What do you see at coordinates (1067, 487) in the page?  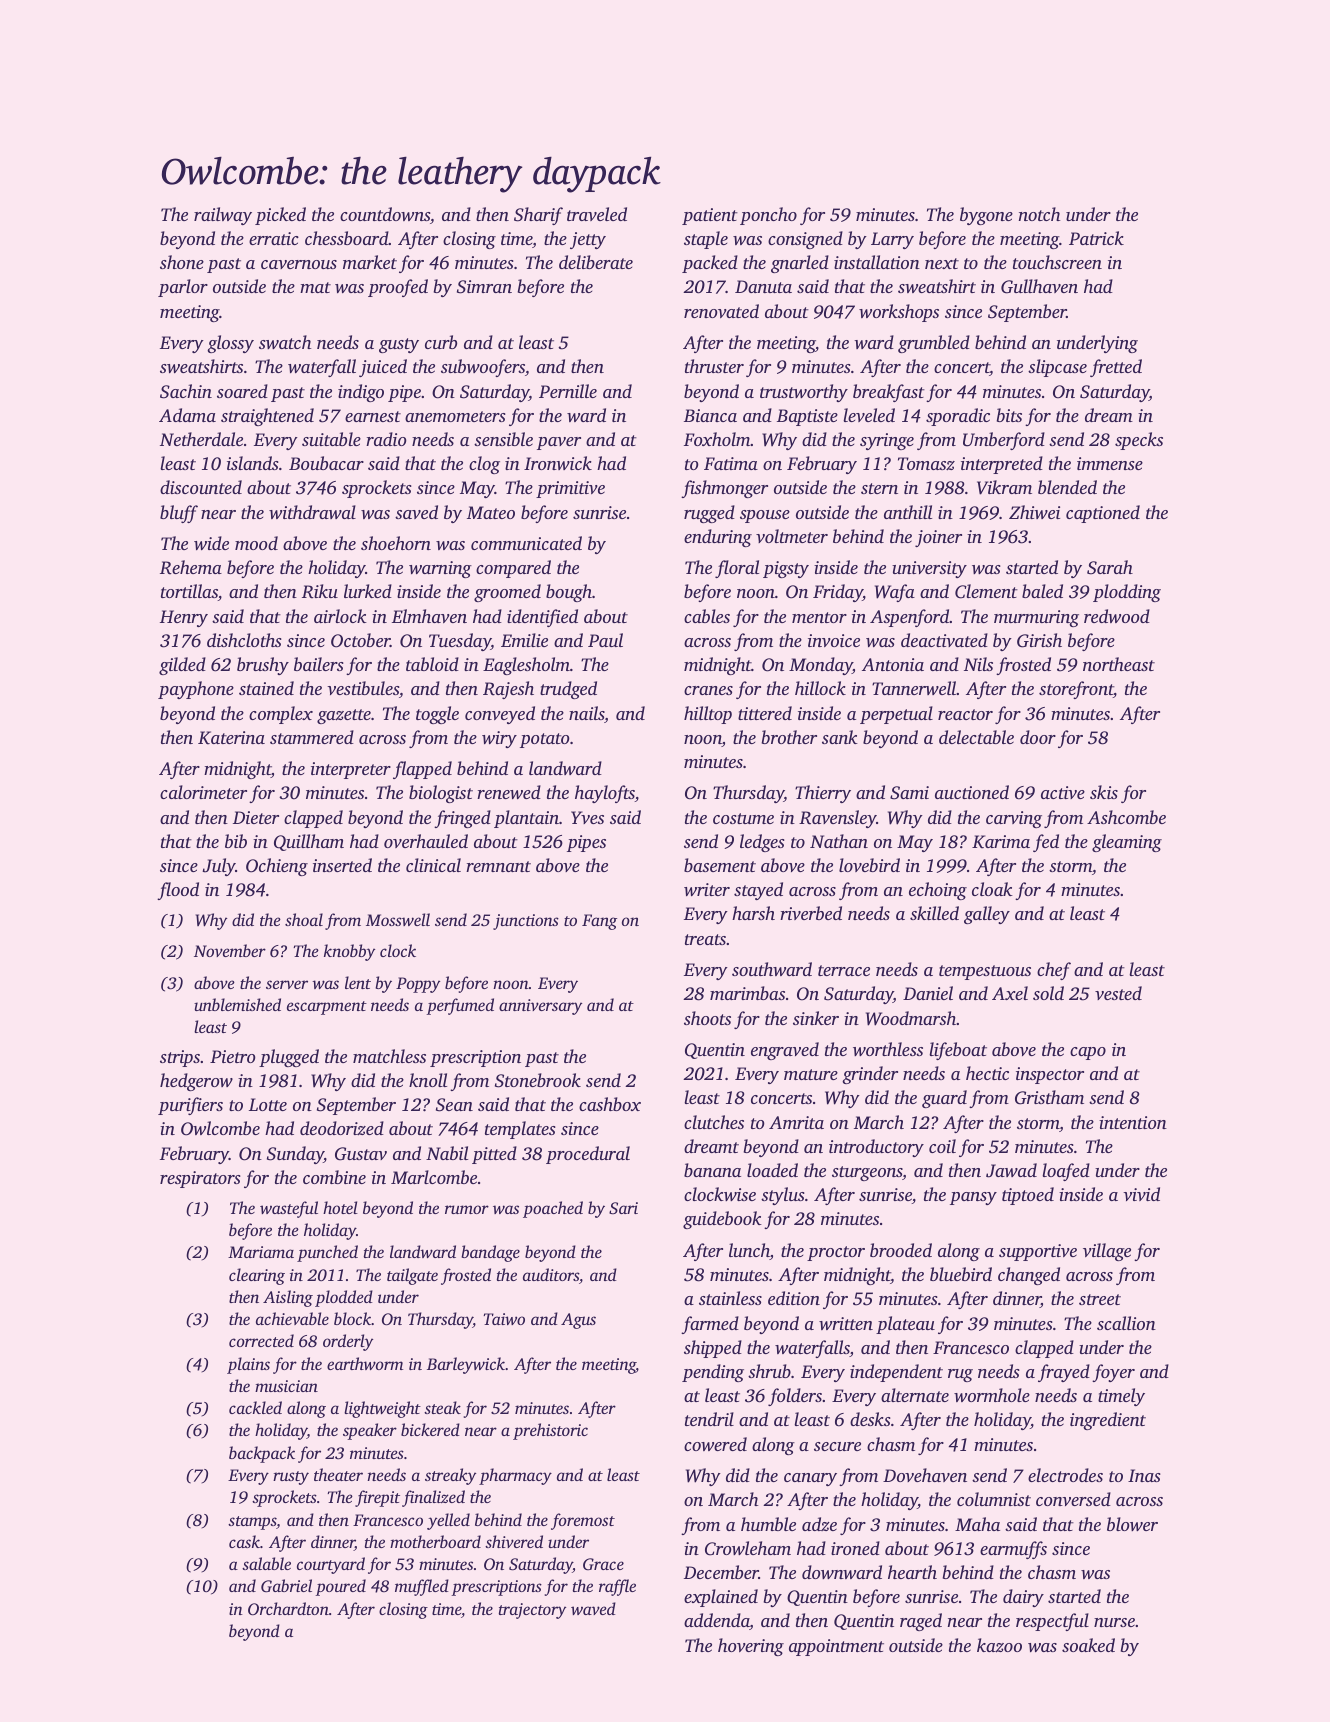 I see `blended` at bounding box center [1067, 487].
